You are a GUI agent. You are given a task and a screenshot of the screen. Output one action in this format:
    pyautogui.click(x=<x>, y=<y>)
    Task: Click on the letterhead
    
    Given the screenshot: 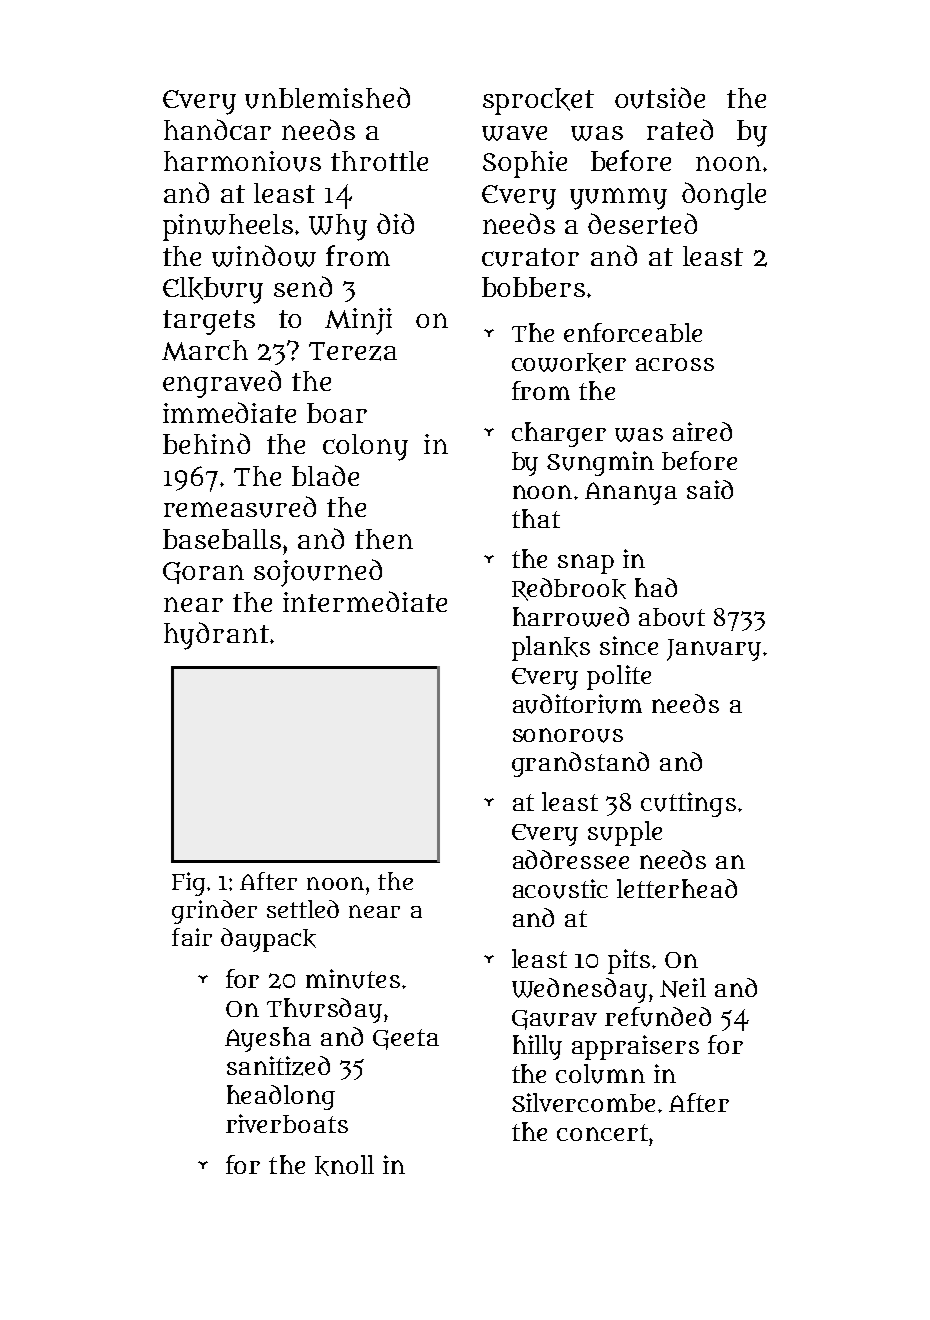 What is the action you would take?
    pyautogui.click(x=677, y=888)
